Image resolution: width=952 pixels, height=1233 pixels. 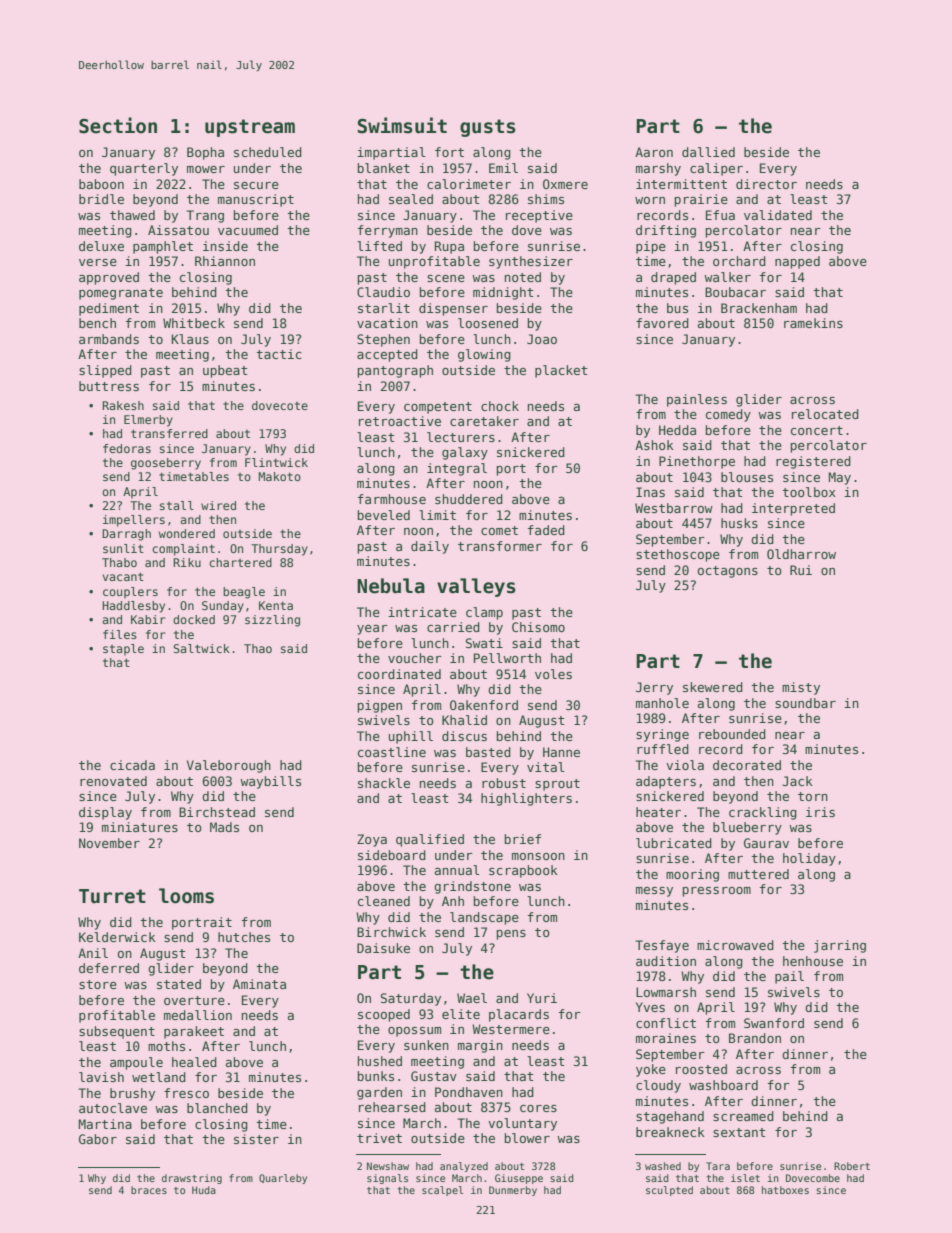 What do you see at coordinates (658, 812) in the page?
I see `heater` at bounding box center [658, 812].
